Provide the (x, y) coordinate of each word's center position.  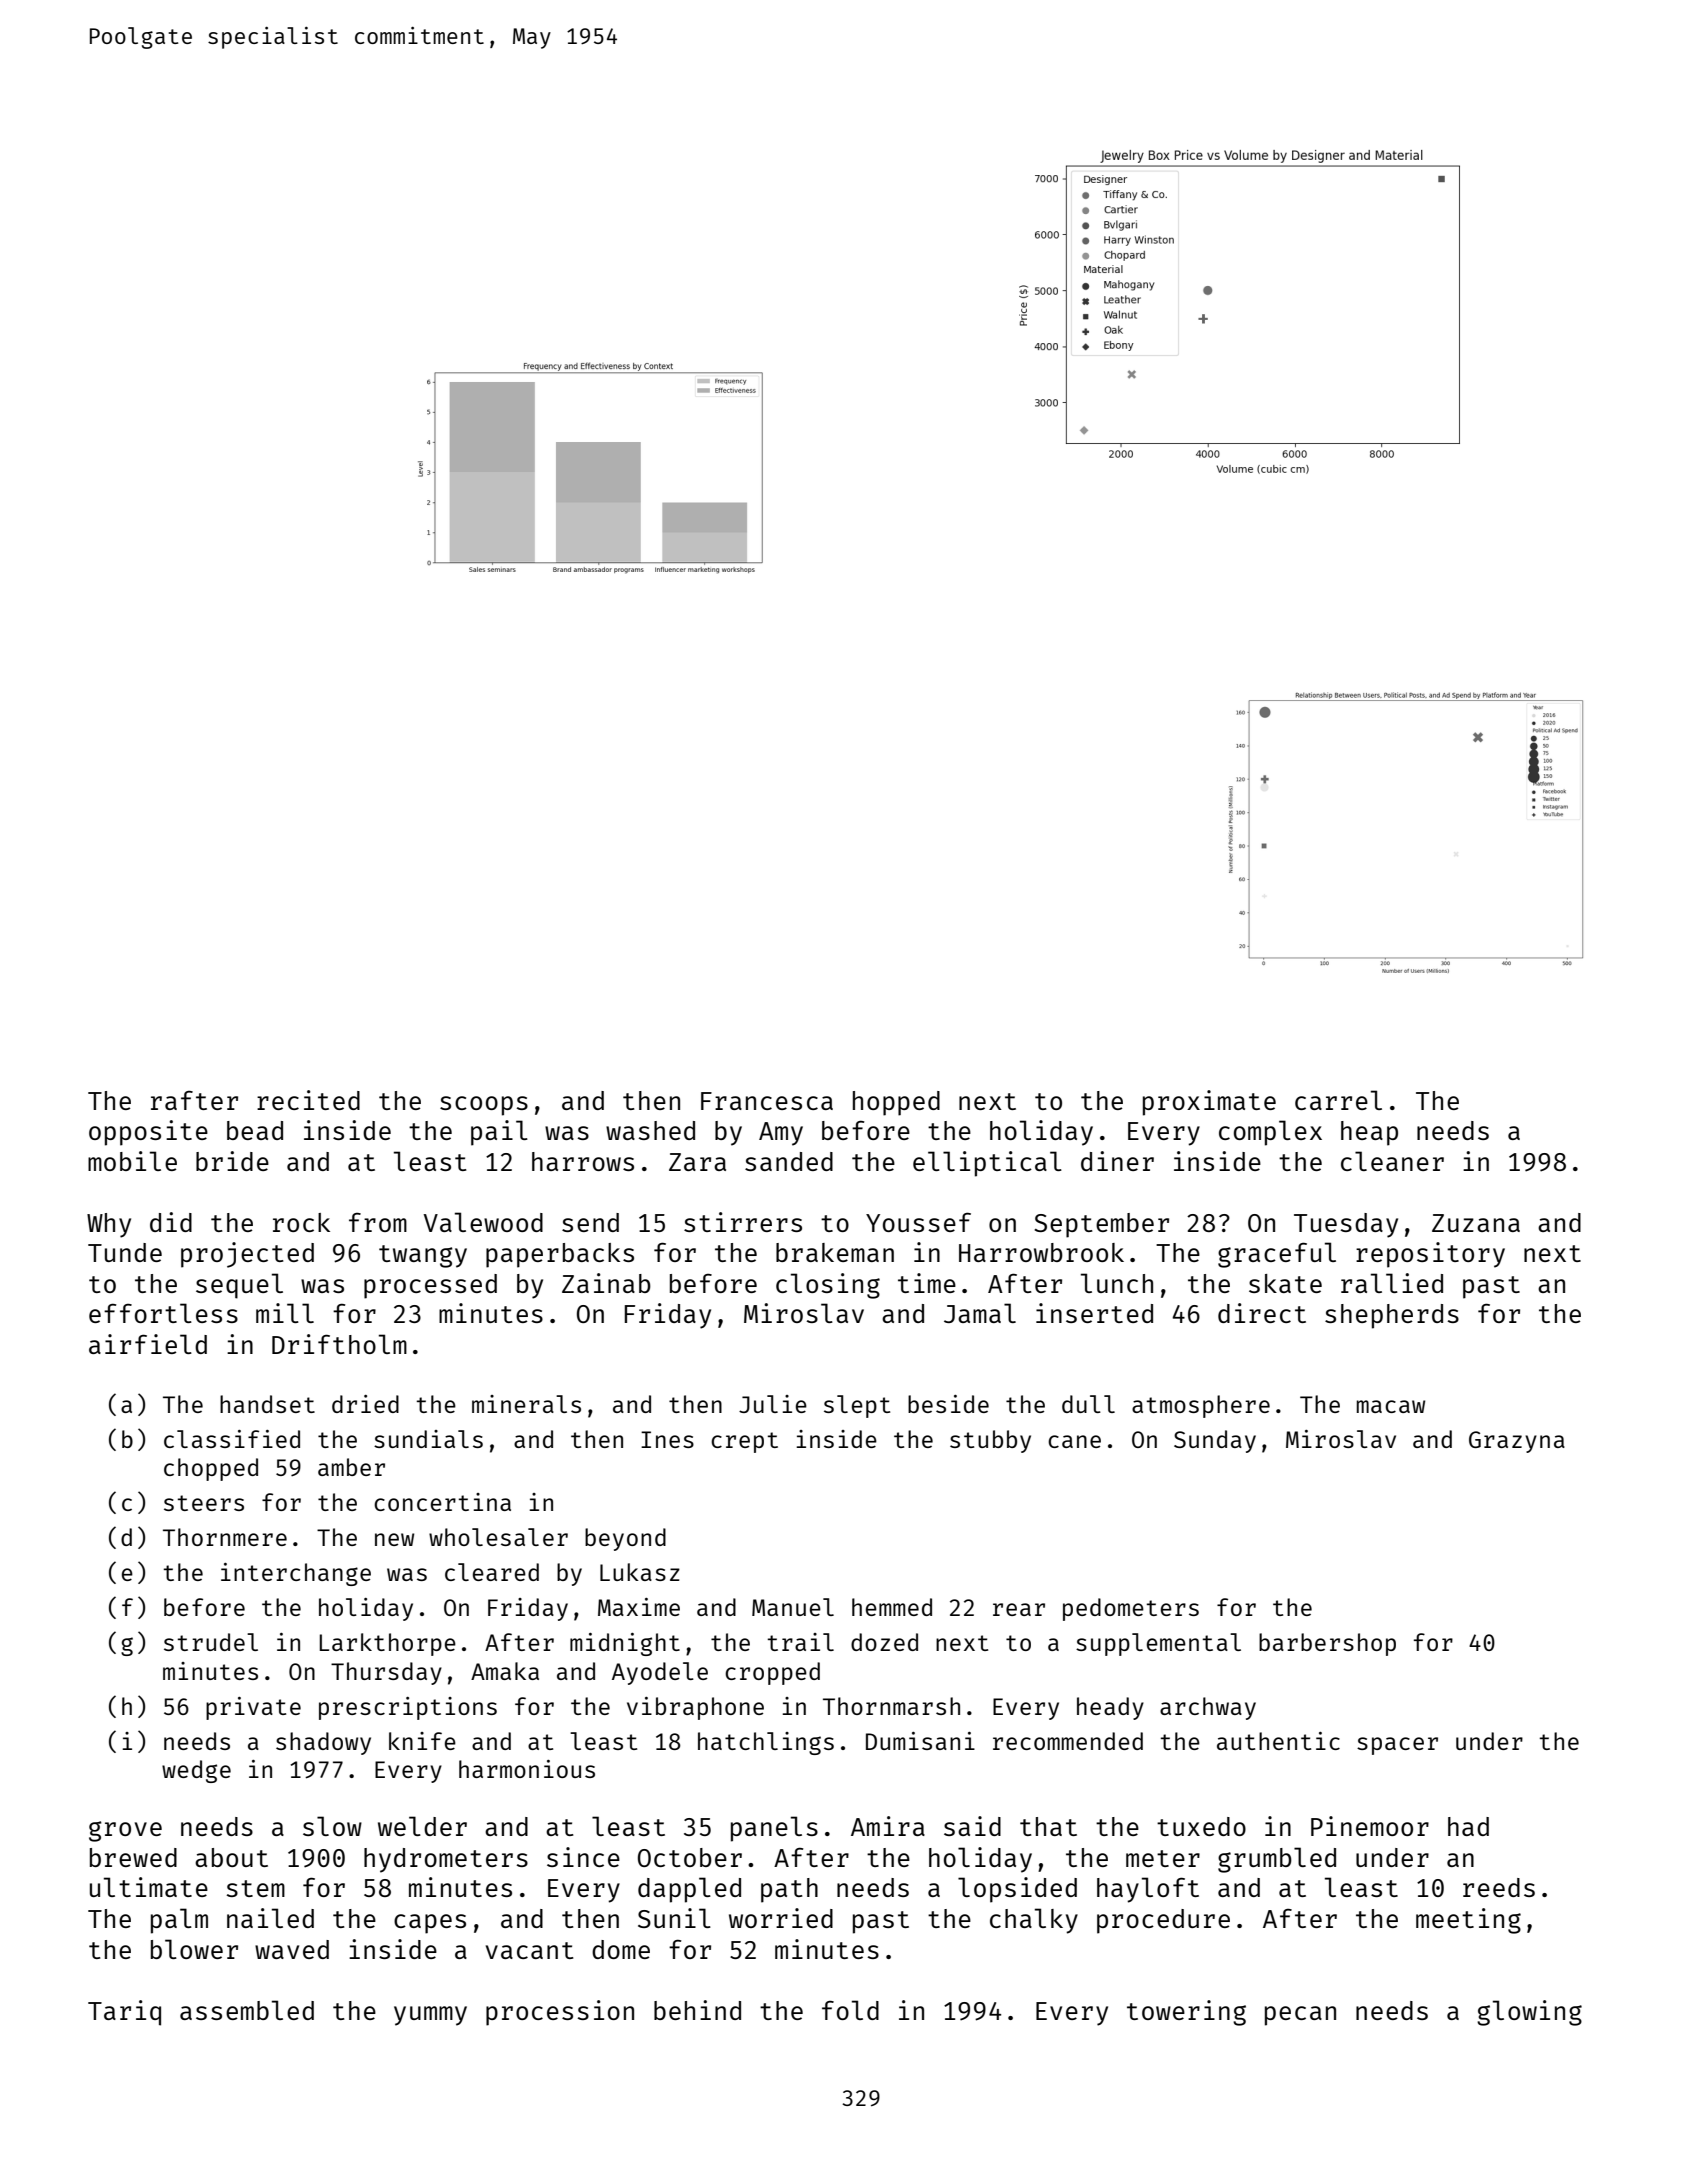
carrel (1338, 1100)
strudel (211, 1642)
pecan (1300, 2016)
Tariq (124, 2013)
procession (560, 2013)
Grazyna (1517, 1442)
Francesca (767, 1101)
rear (1019, 1609)
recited (308, 1100)
